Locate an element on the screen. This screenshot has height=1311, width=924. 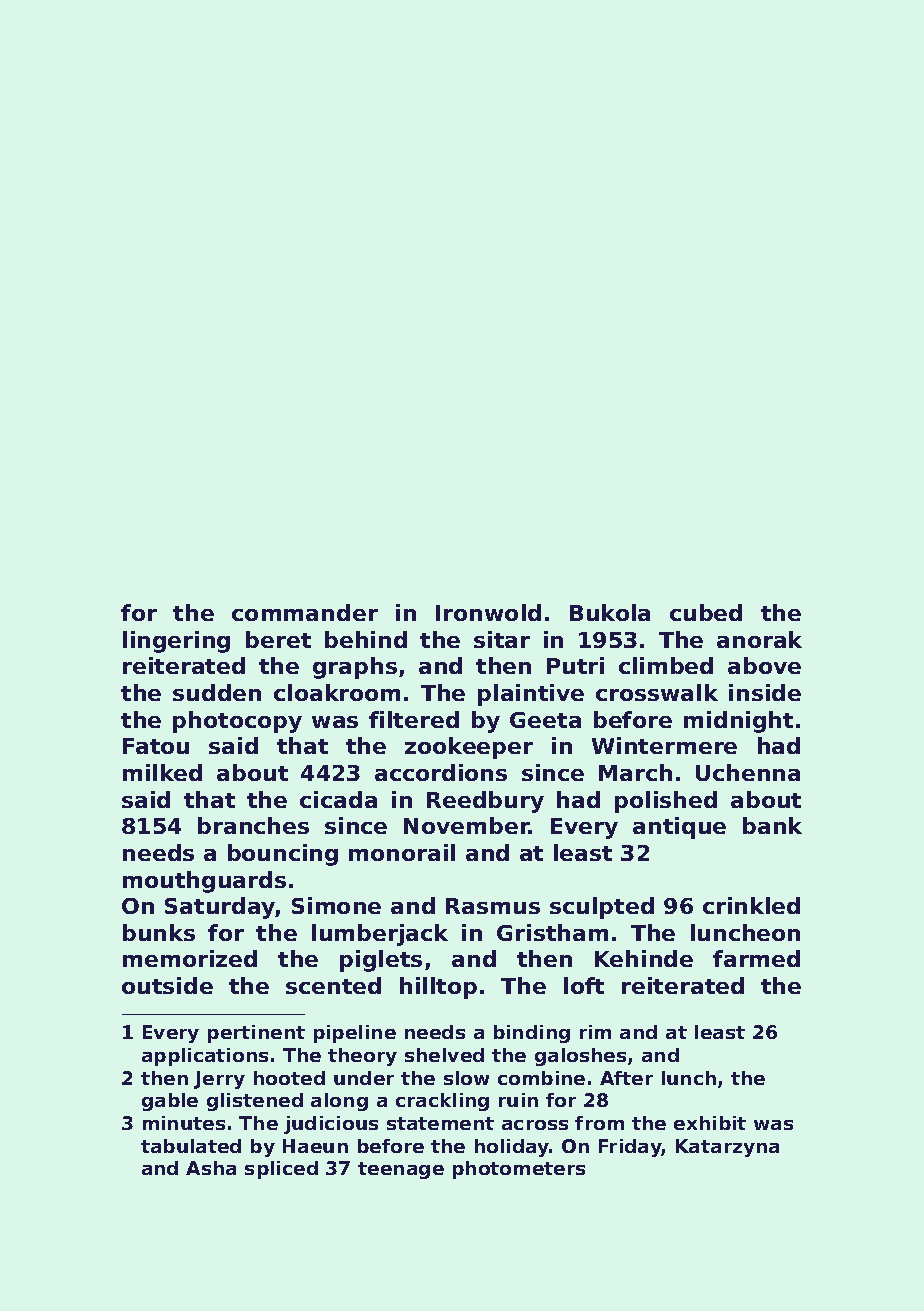
midnight is located at coordinates (738, 722).
